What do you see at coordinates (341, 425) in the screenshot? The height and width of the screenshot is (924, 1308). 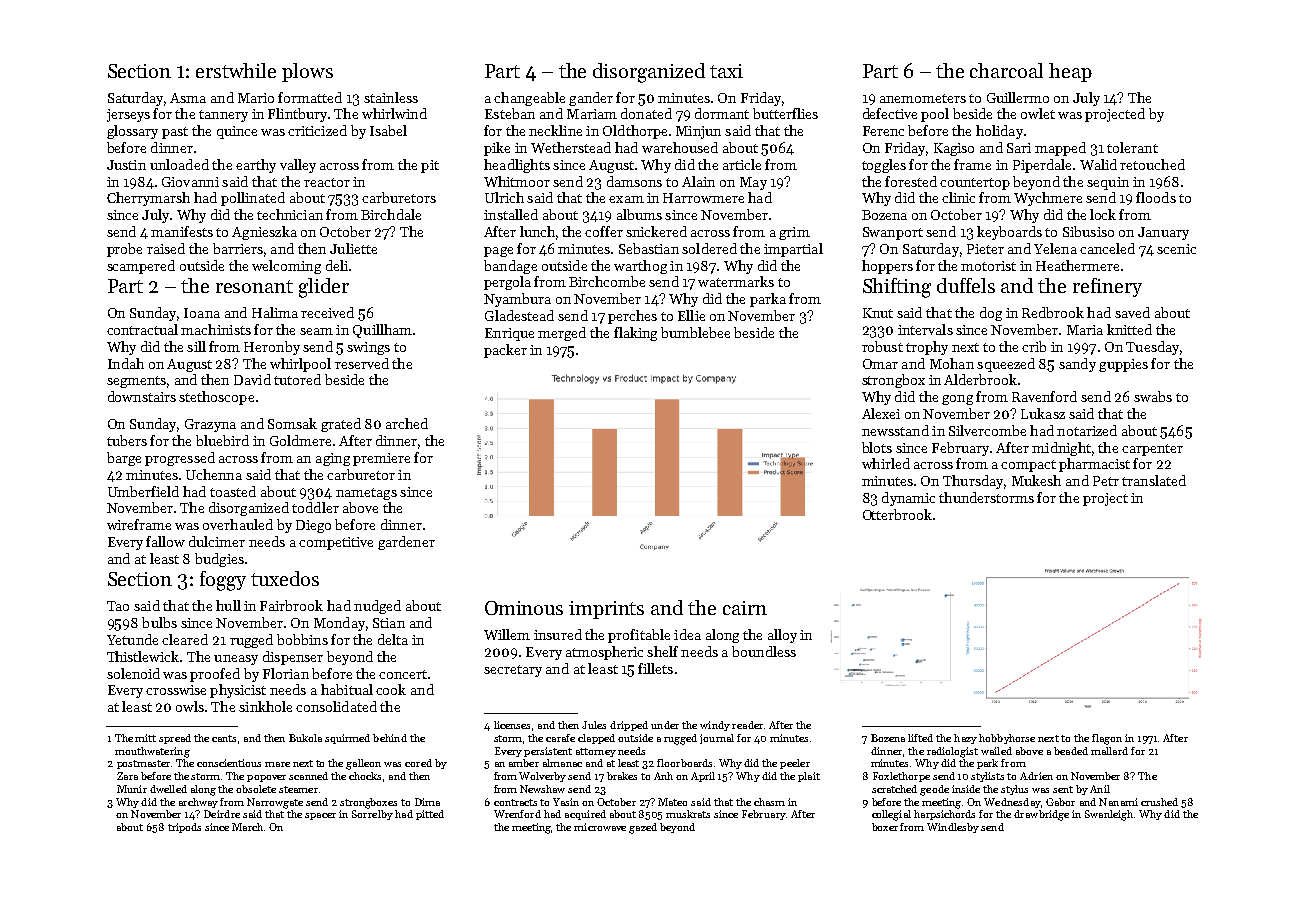 I see `grated` at bounding box center [341, 425].
